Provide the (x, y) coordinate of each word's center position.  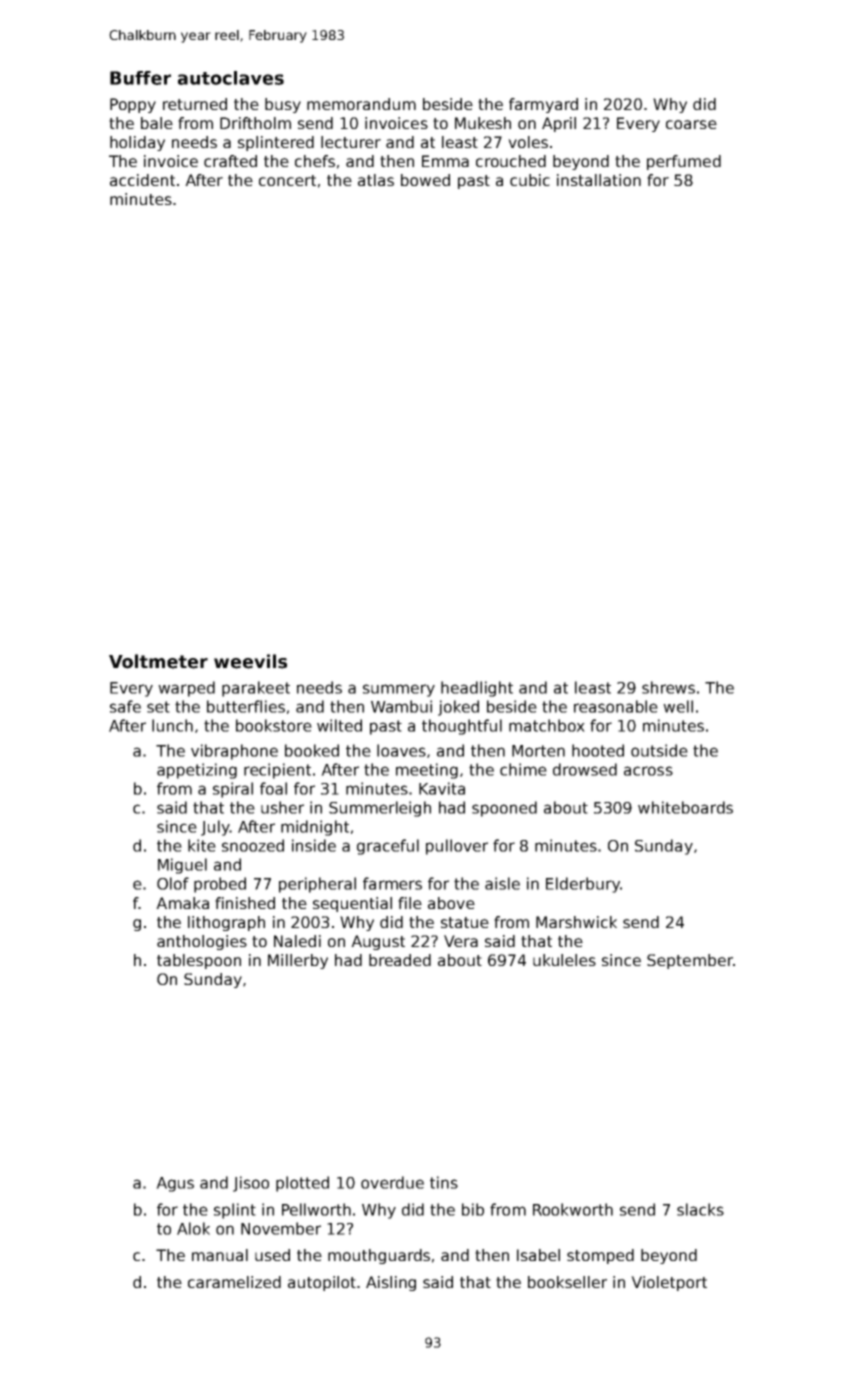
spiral (233, 790)
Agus (175, 1184)
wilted (339, 725)
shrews (668, 687)
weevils (250, 661)
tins (444, 1182)
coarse (691, 124)
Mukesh (483, 123)
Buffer (140, 78)
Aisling (391, 1283)
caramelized (234, 1282)
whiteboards (685, 807)
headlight (477, 689)
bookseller (567, 1282)
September (690, 961)
